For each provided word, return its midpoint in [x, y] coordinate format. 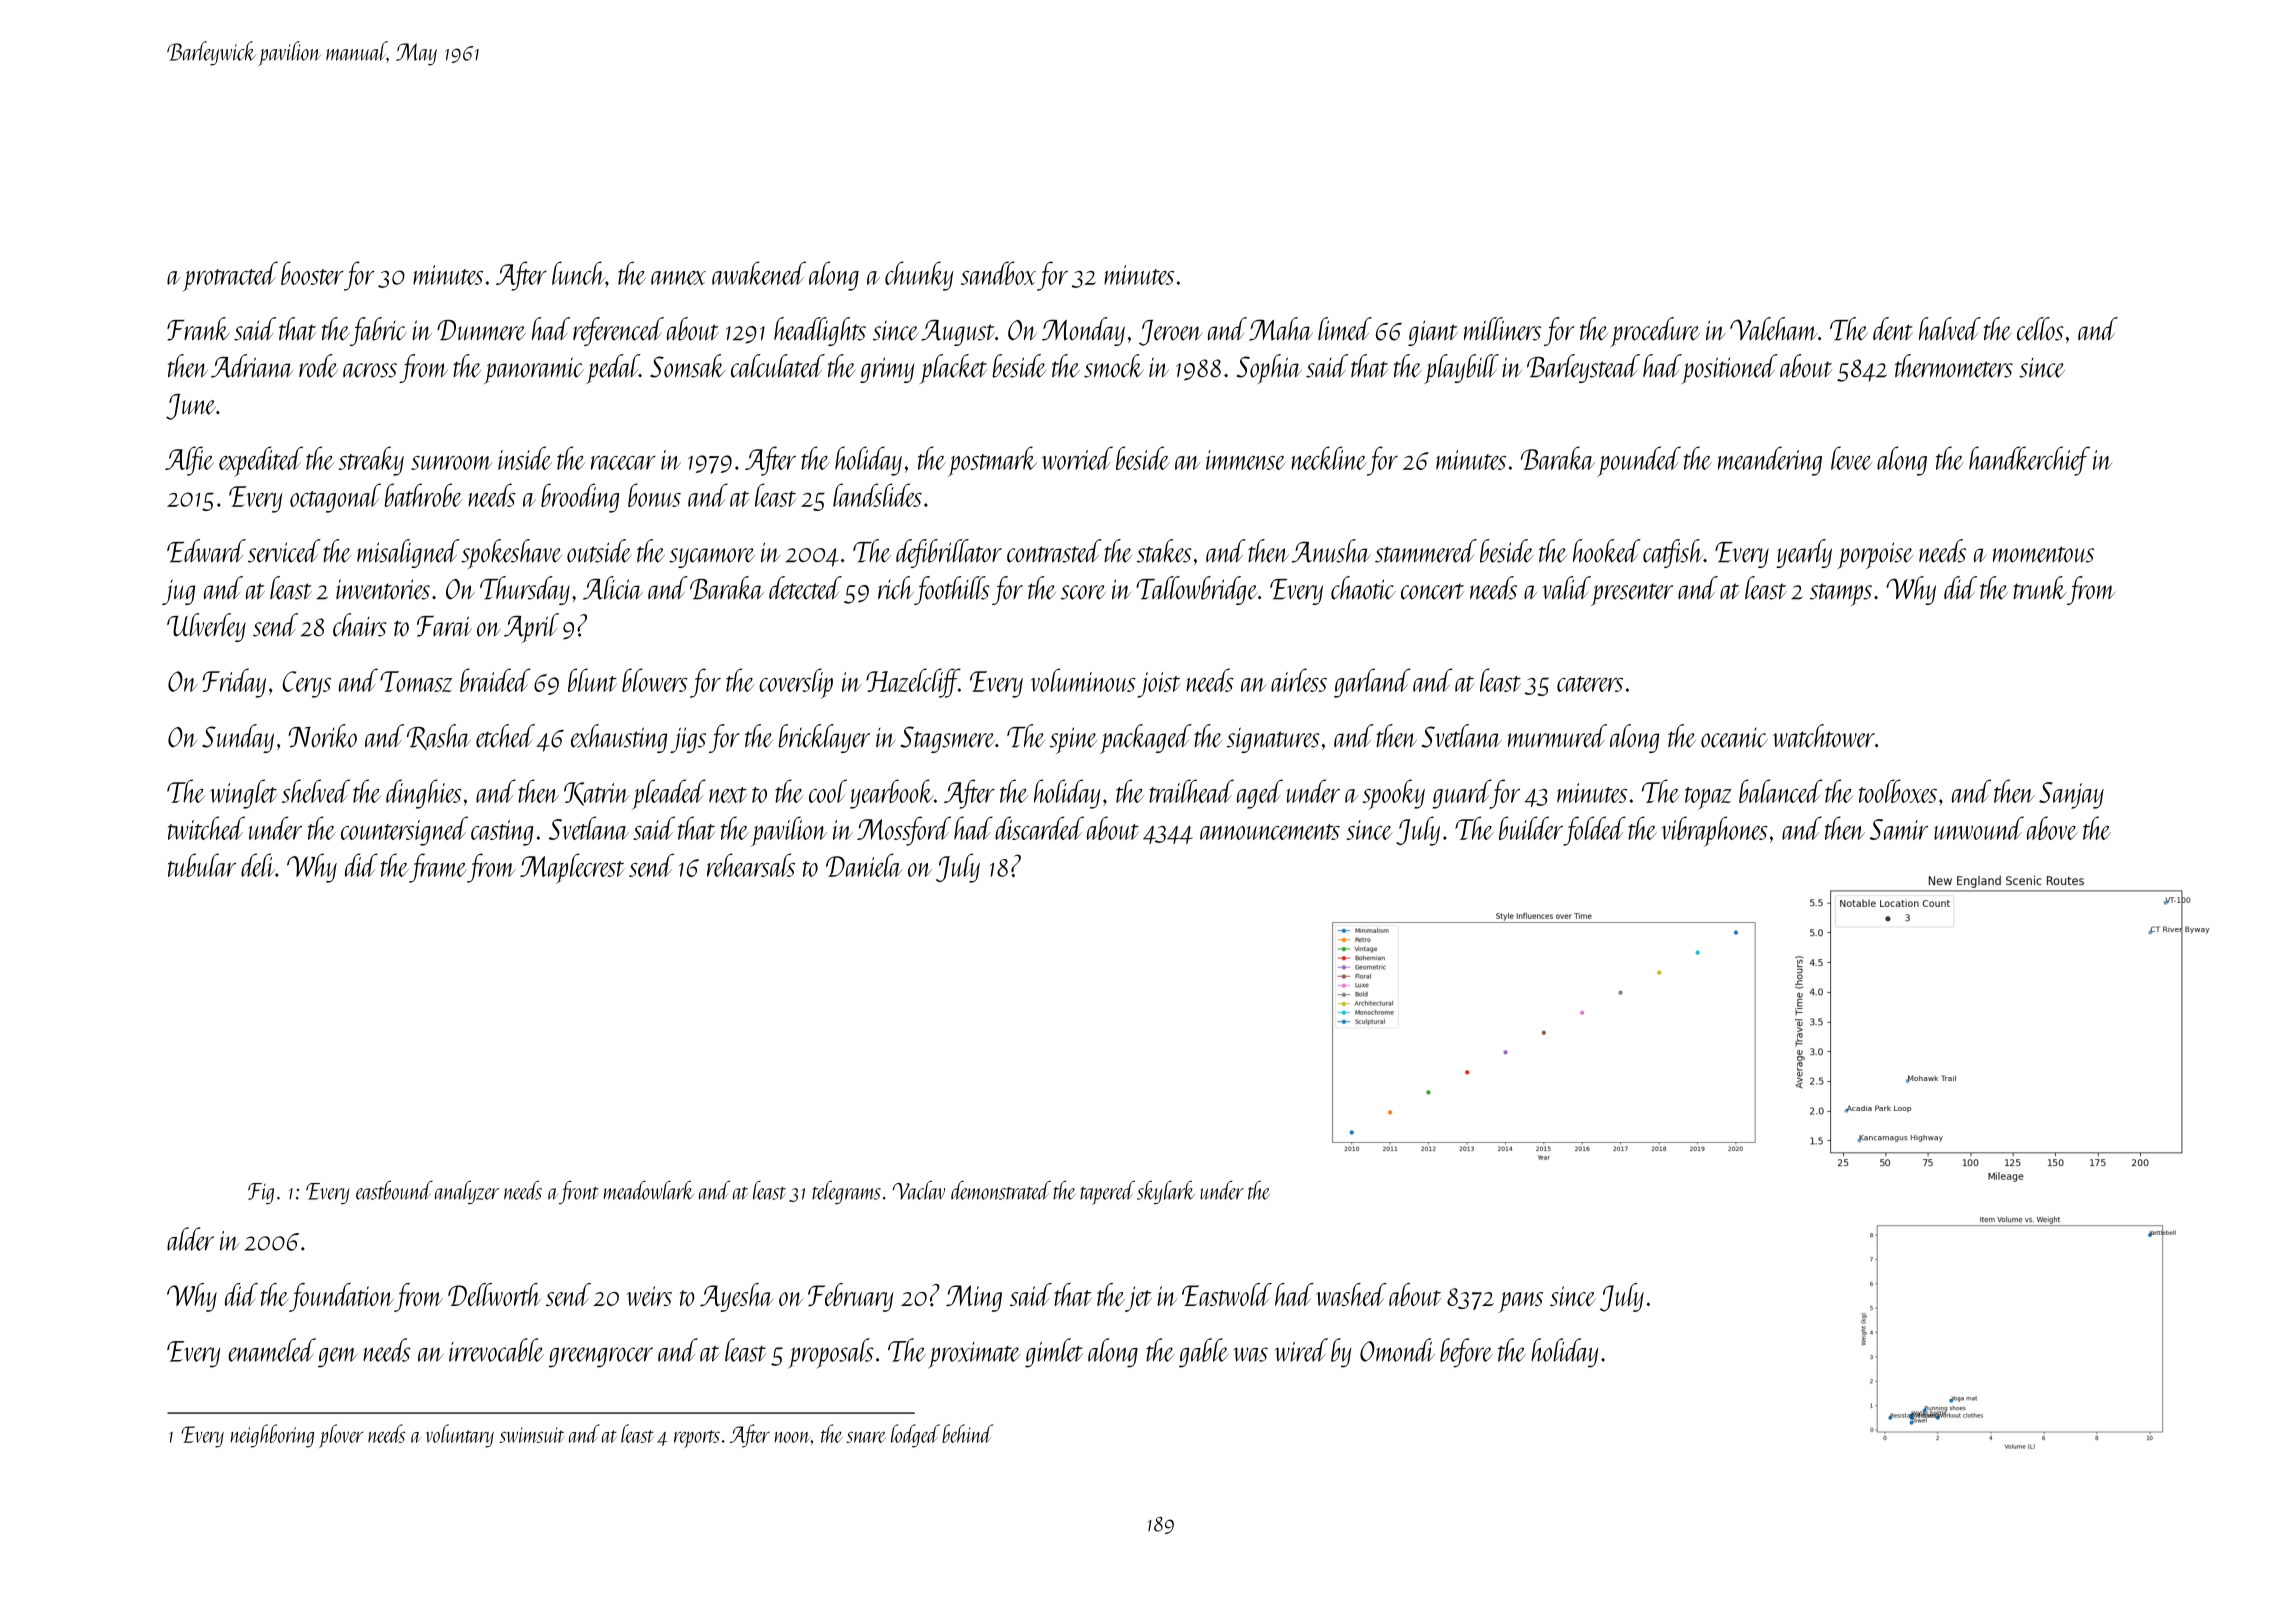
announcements [1270, 832]
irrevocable [496, 1350]
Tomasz [416, 681]
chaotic [1363, 588]
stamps [1841, 594]
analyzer [467, 1192]
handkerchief [2029, 461]
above [2052, 828]
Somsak [687, 366]
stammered [1426, 551]
